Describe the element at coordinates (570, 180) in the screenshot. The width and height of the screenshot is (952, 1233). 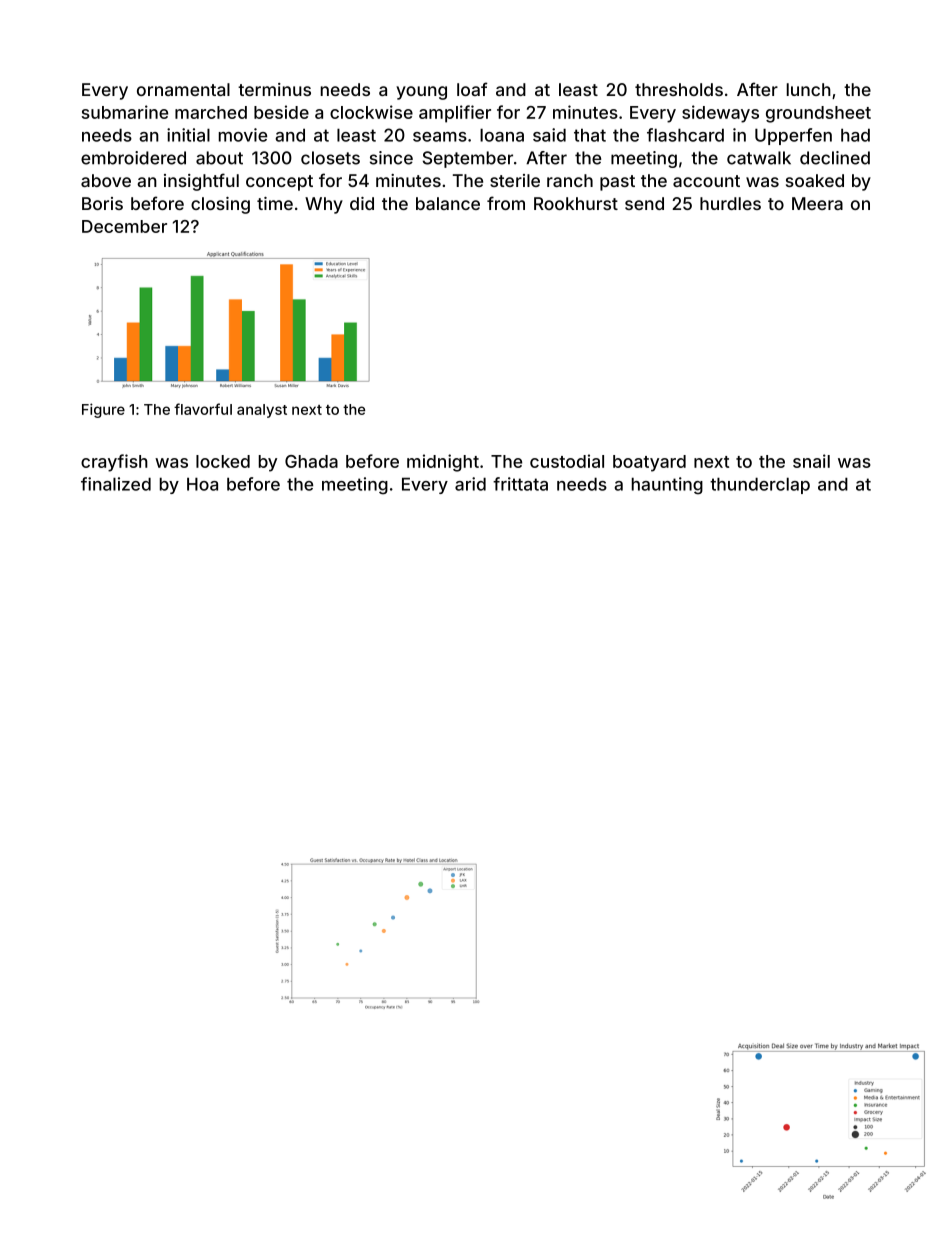
I see `ranch` at that location.
